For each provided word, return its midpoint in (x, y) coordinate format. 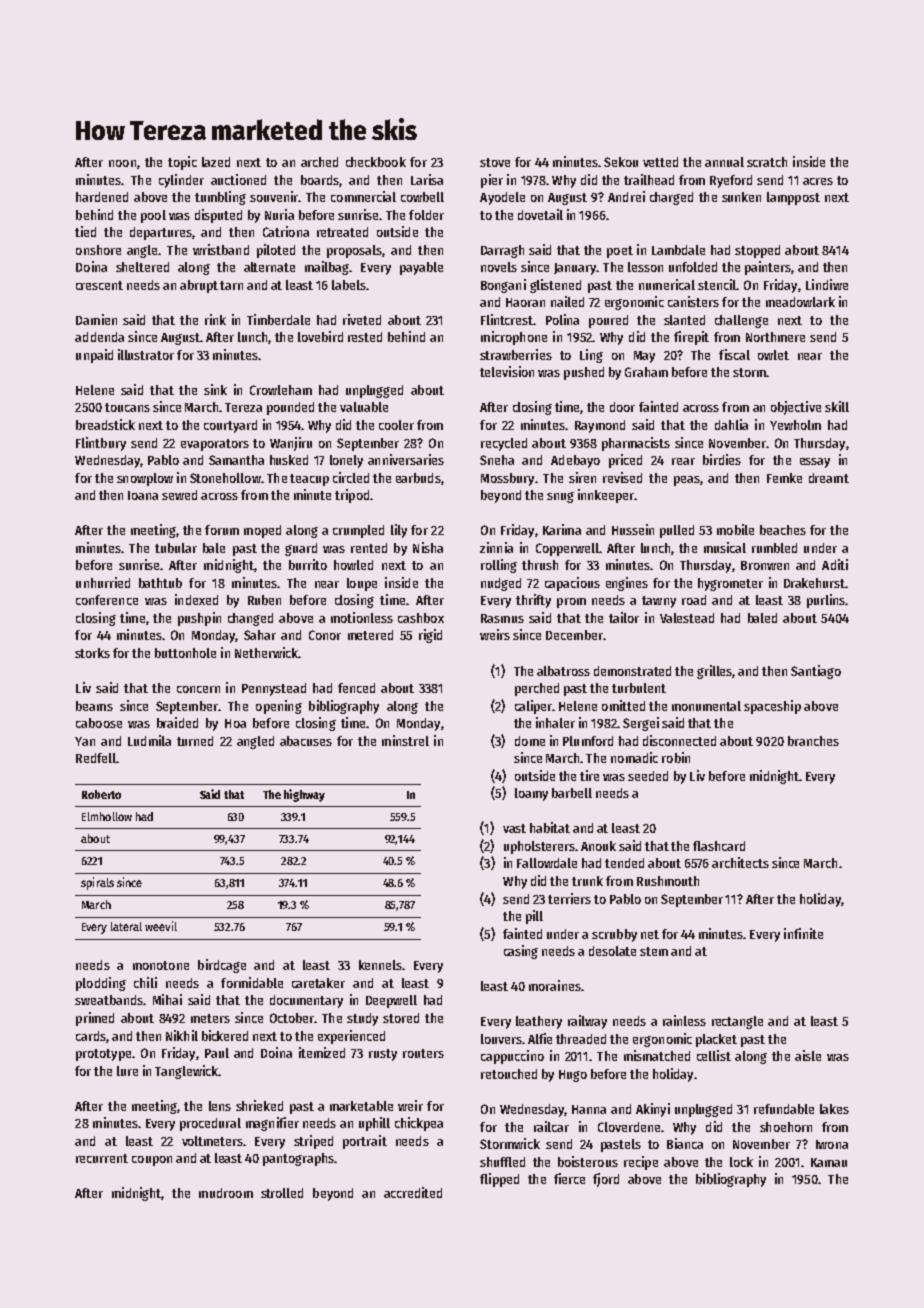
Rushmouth (668, 881)
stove (495, 162)
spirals (97, 883)
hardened (102, 197)
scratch (767, 162)
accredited (413, 1192)
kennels (380, 965)
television (507, 371)
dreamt (829, 478)
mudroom (226, 1193)
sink (215, 389)
